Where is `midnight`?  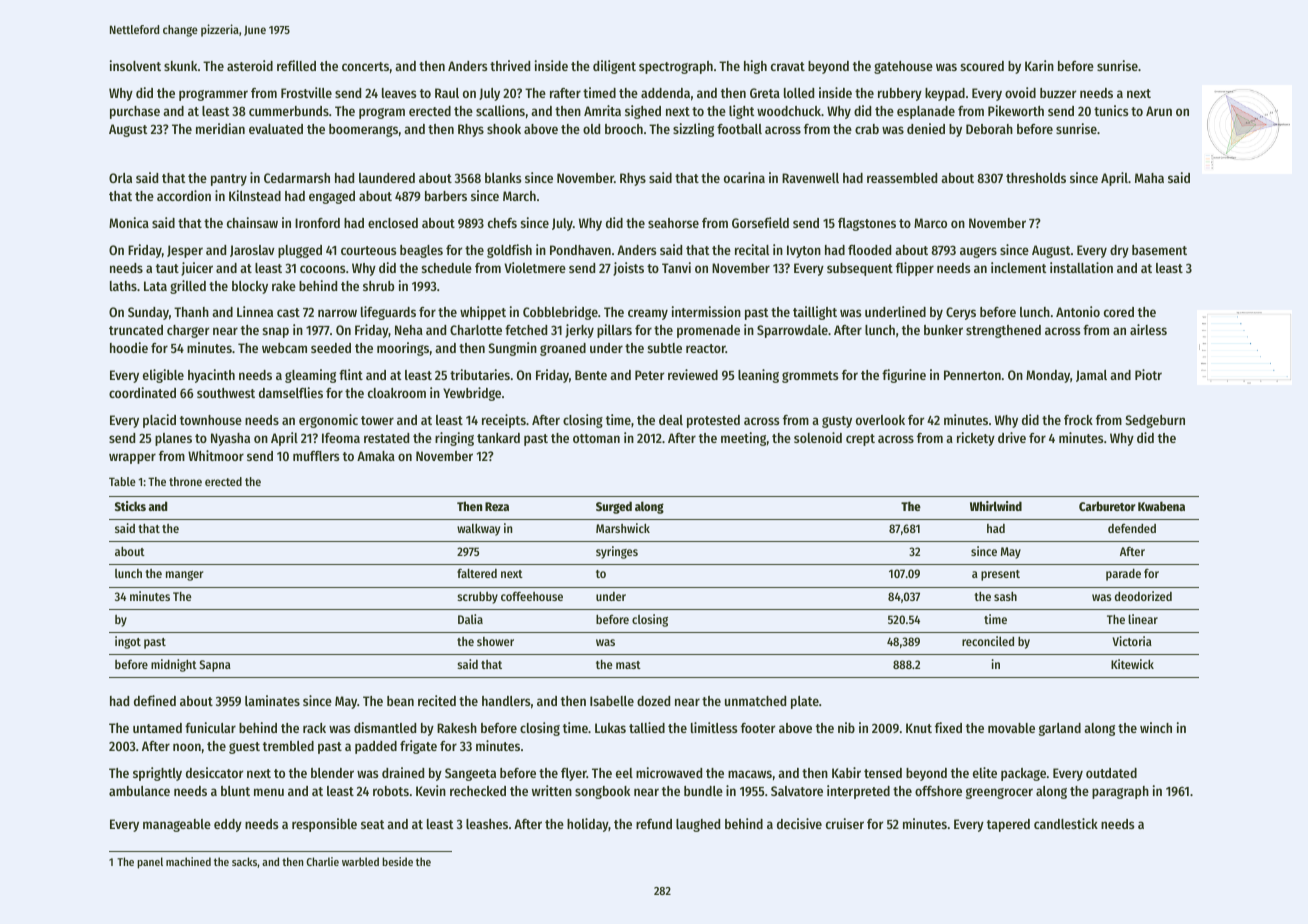
midnight is located at coordinates (174, 665).
